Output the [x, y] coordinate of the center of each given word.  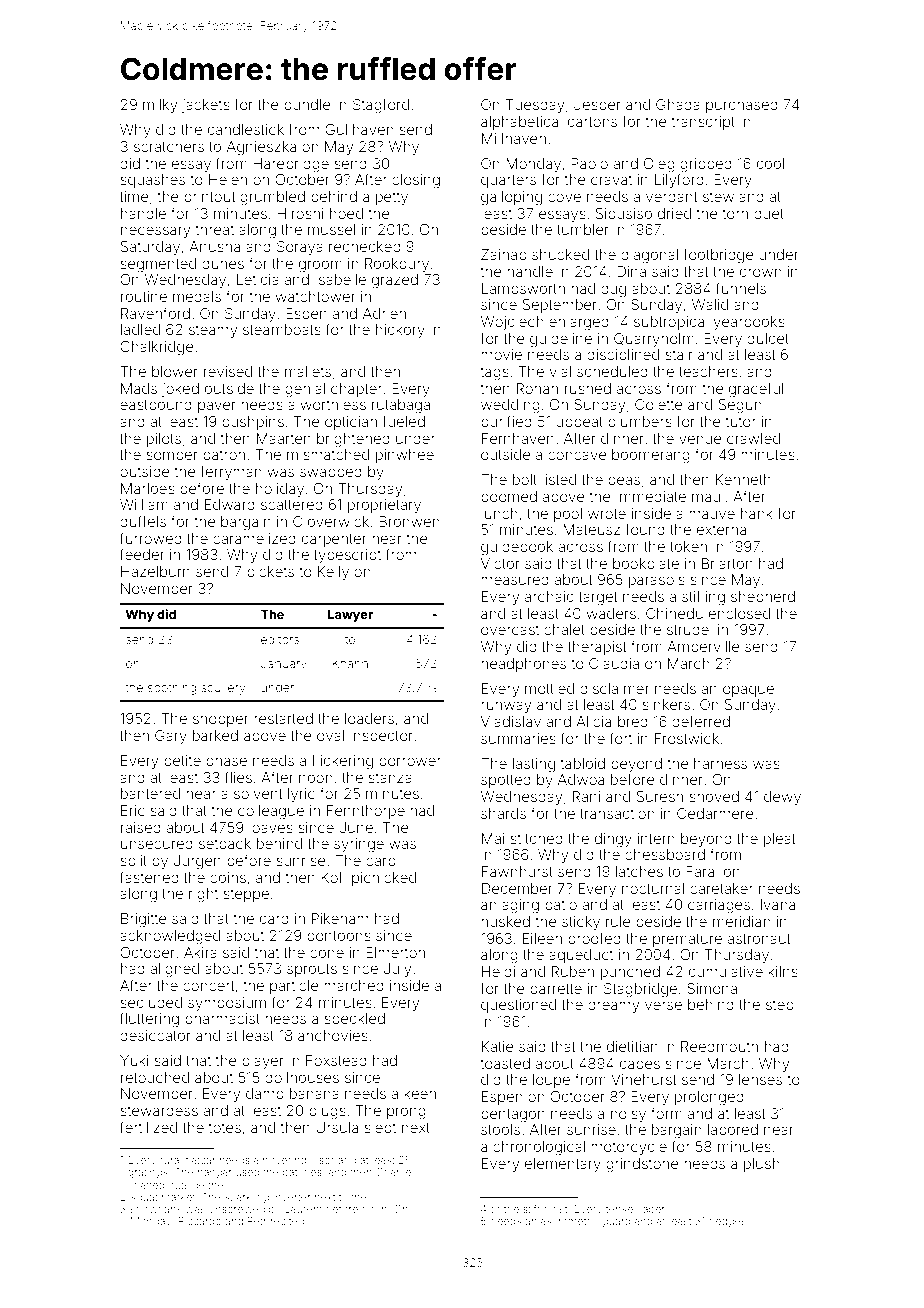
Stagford [381, 105]
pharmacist [222, 1020]
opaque [748, 691]
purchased [742, 106]
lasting [534, 765]
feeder [142, 554]
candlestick [246, 129]
